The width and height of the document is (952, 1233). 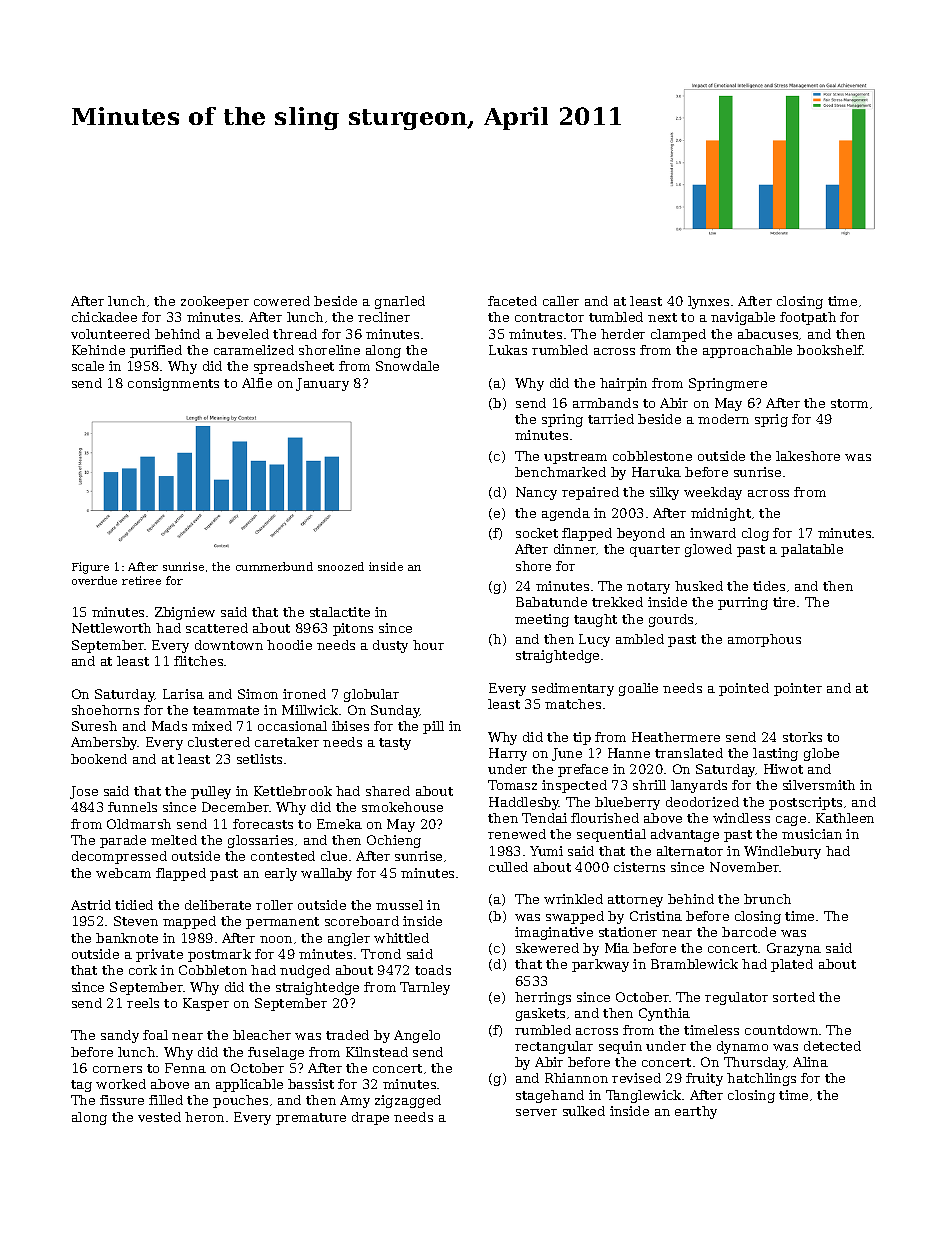 I want to click on sedimentary, so click(x=573, y=689).
